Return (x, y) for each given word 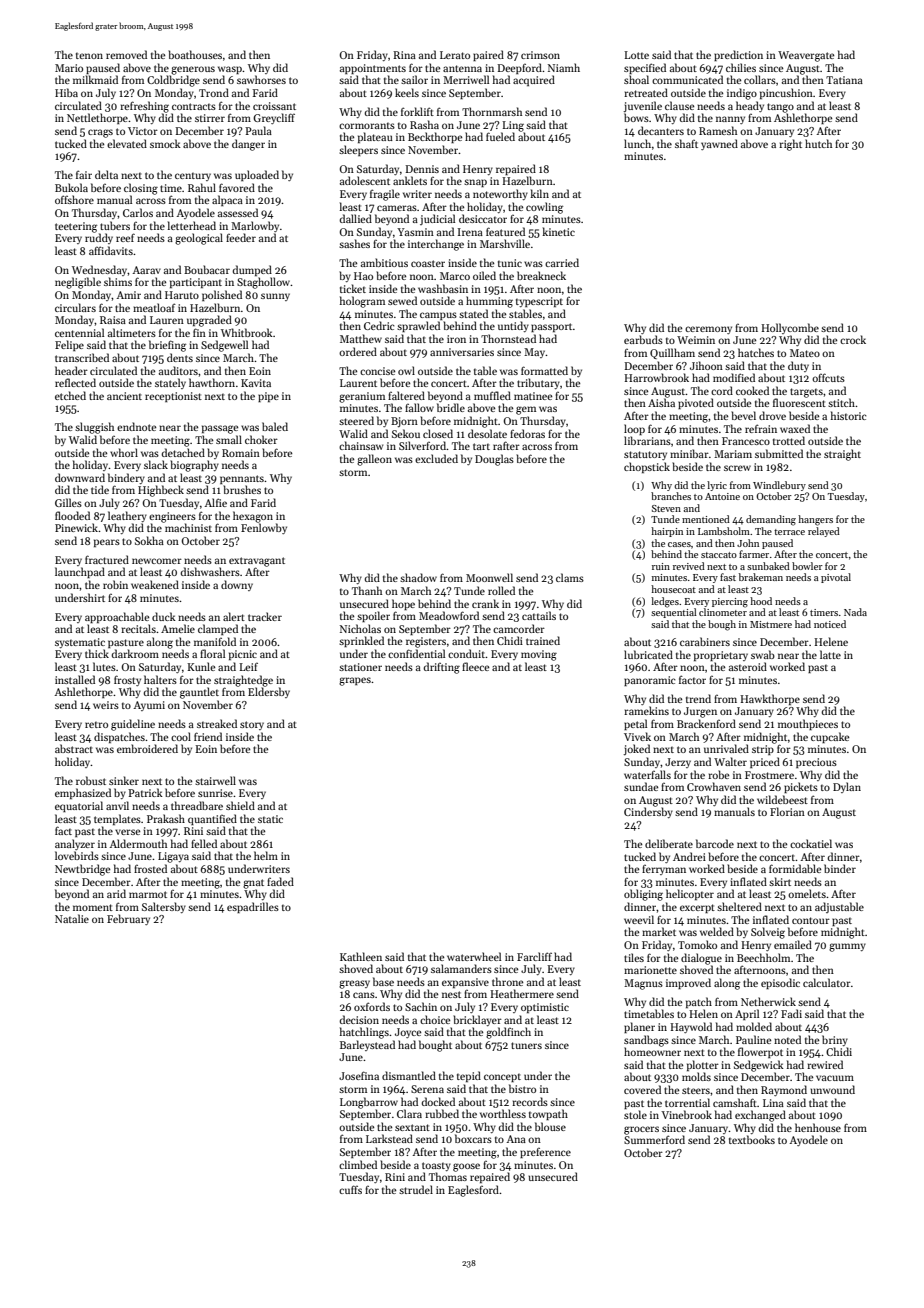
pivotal (836, 578)
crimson (540, 55)
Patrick (145, 792)
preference (545, 1153)
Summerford (654, 1139)
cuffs (350, 1189)
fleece (475, 666)
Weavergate (806, 56)
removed (126, 54)
